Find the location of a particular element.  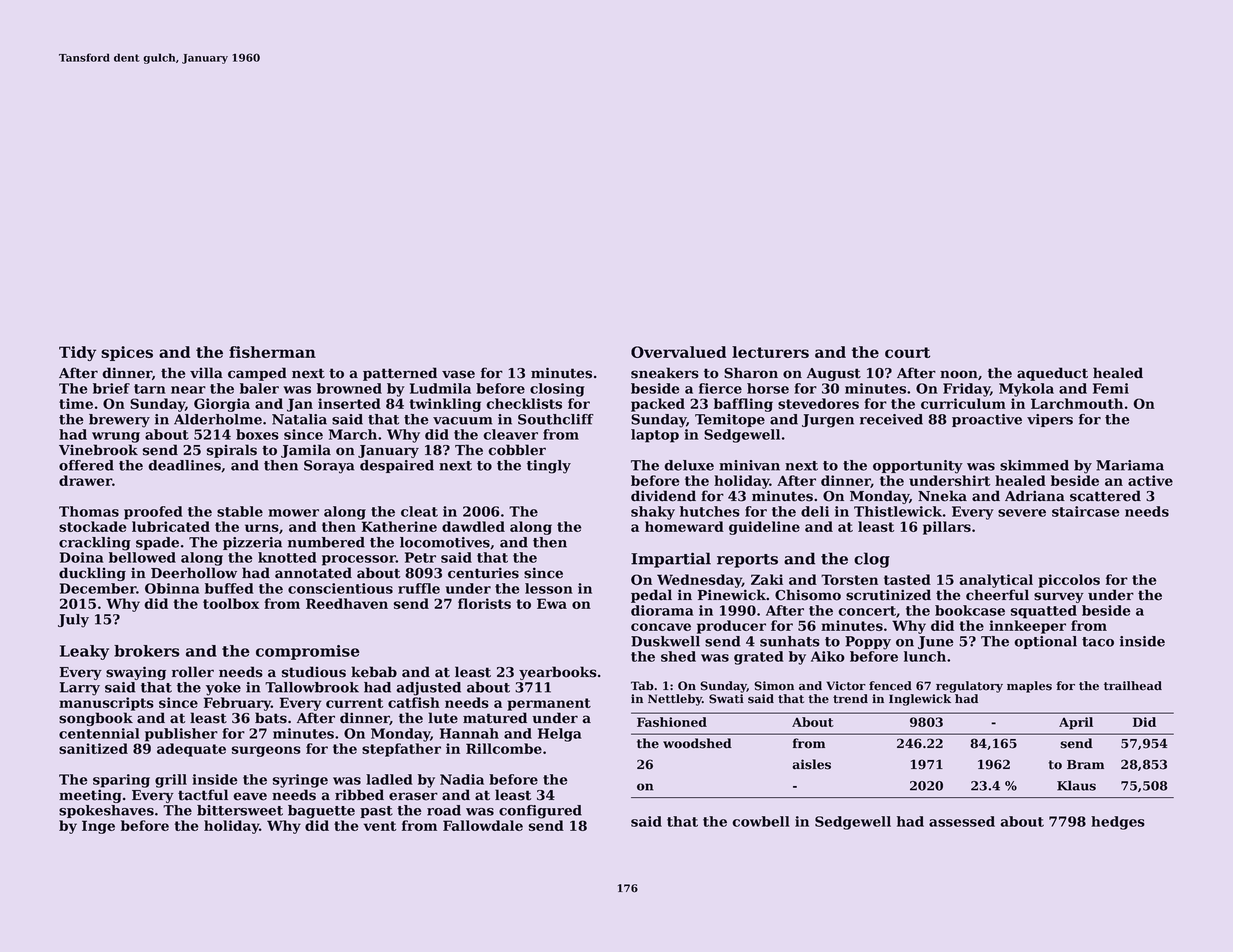

near is located at coordinates (188, 390).
